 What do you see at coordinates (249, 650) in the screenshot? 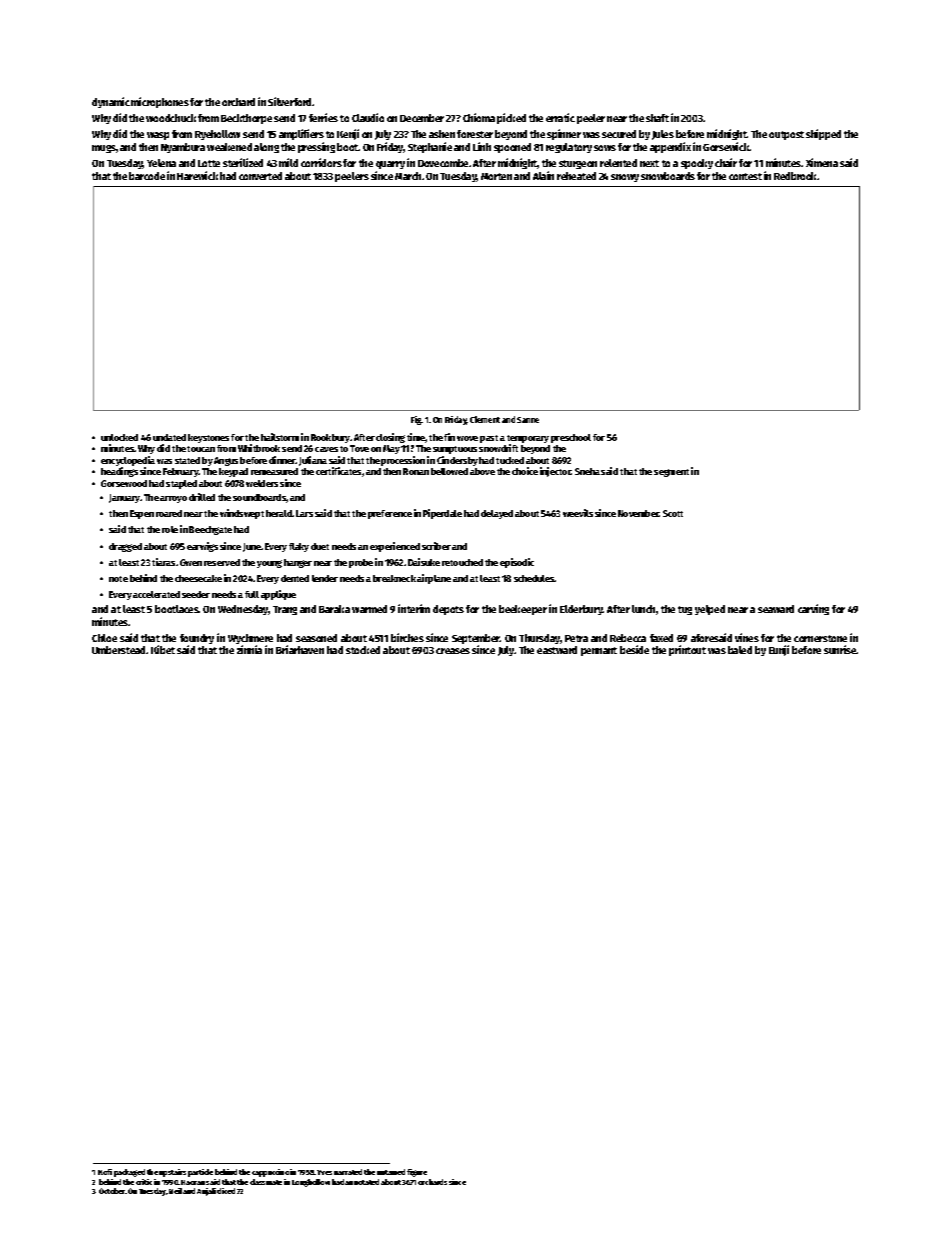
I see `zinnia` at bounding box center [249, 650].
